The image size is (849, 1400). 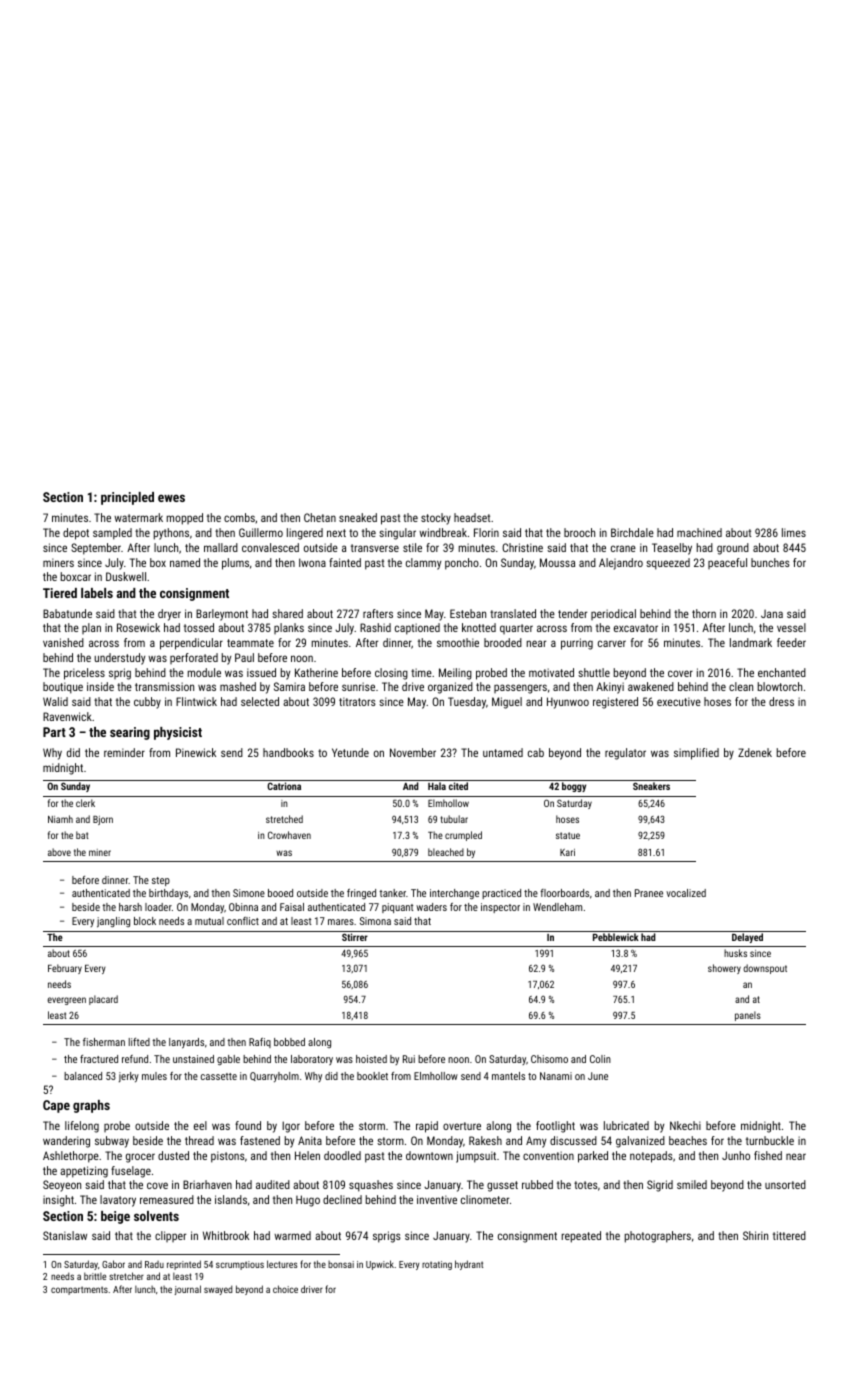 I want to click on September, so click(x=96, y=549).
